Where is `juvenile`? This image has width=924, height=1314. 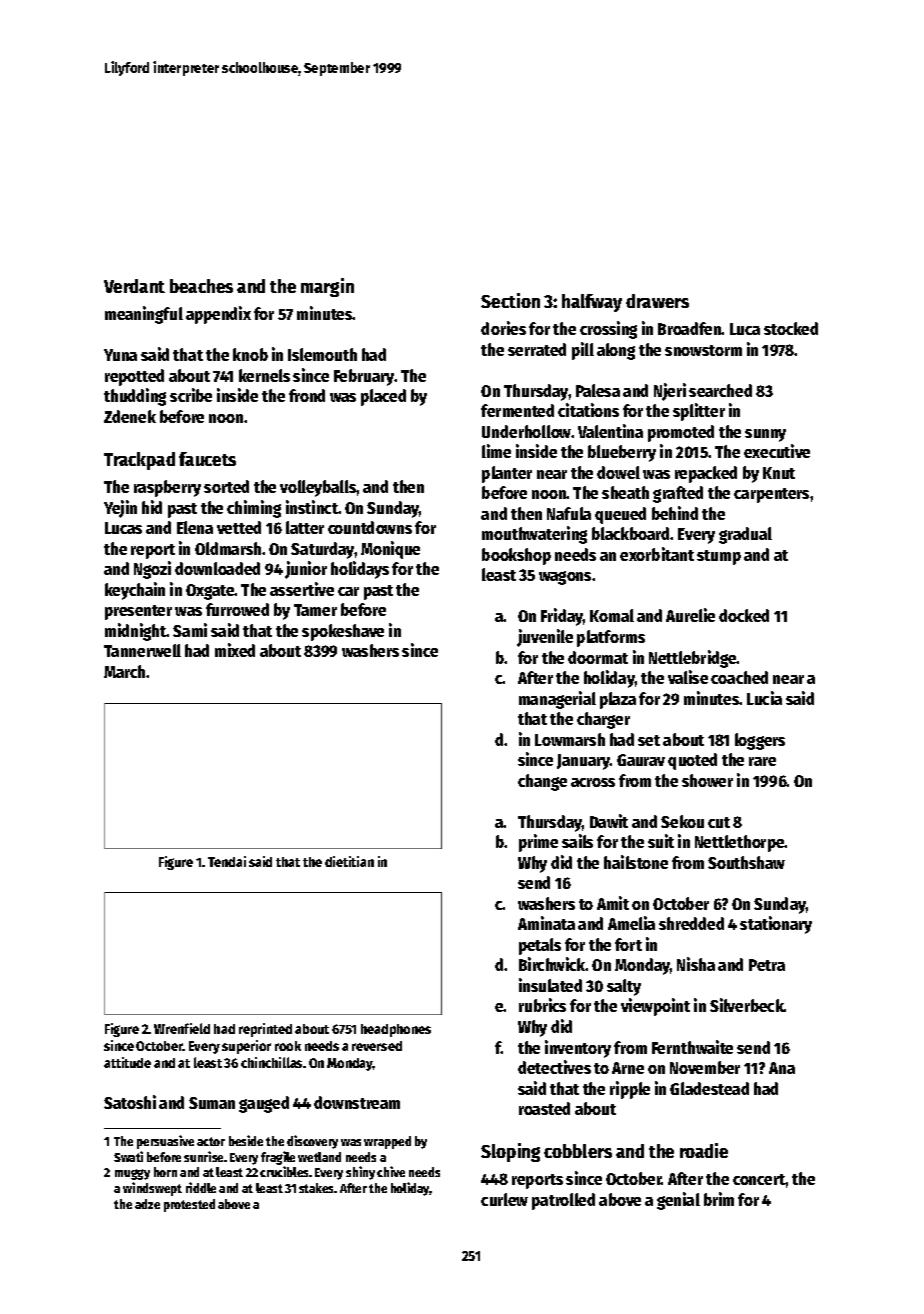 juvenile is located at coordinates (545, 638).
